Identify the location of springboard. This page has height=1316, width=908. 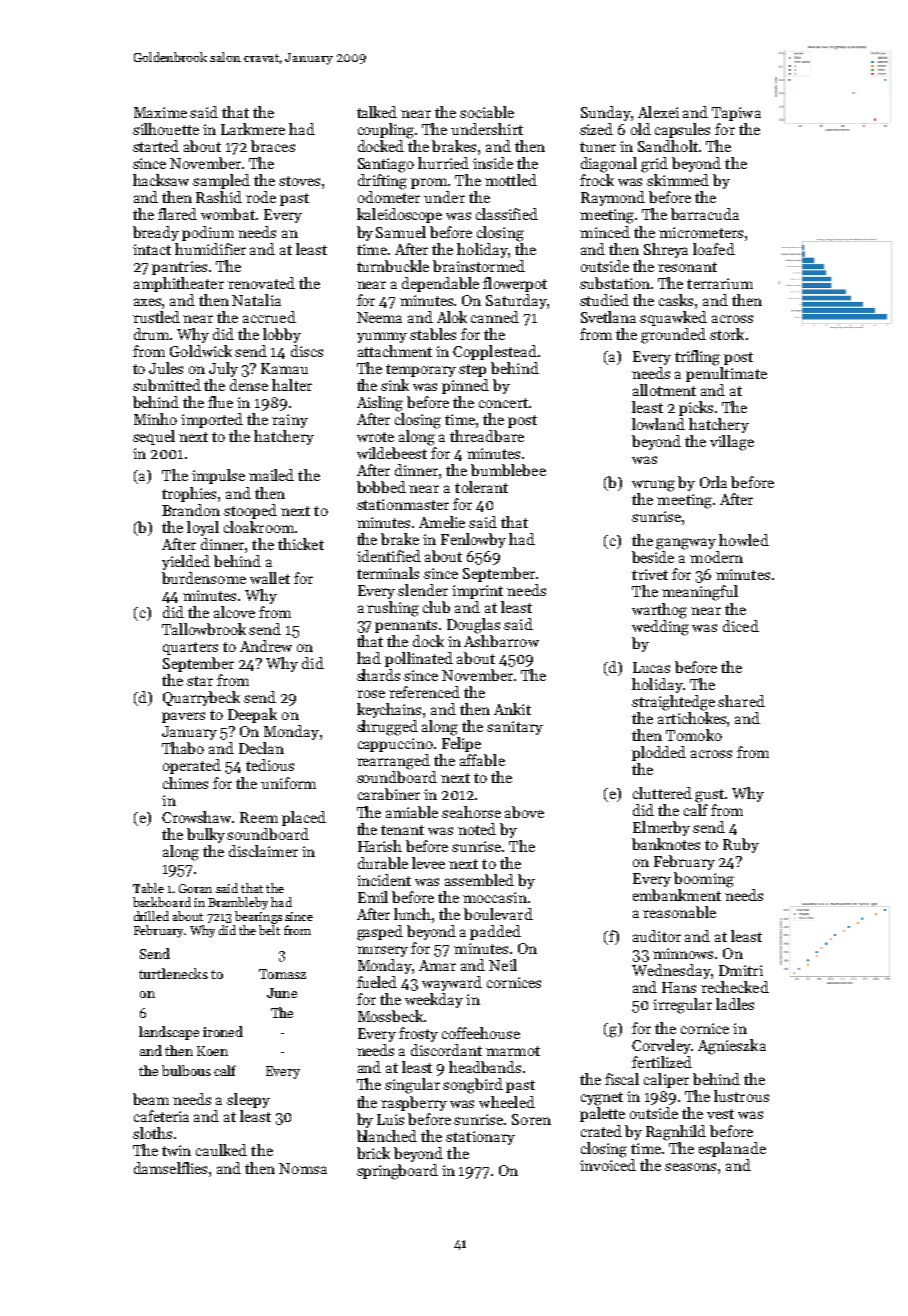
(397, 1172).
